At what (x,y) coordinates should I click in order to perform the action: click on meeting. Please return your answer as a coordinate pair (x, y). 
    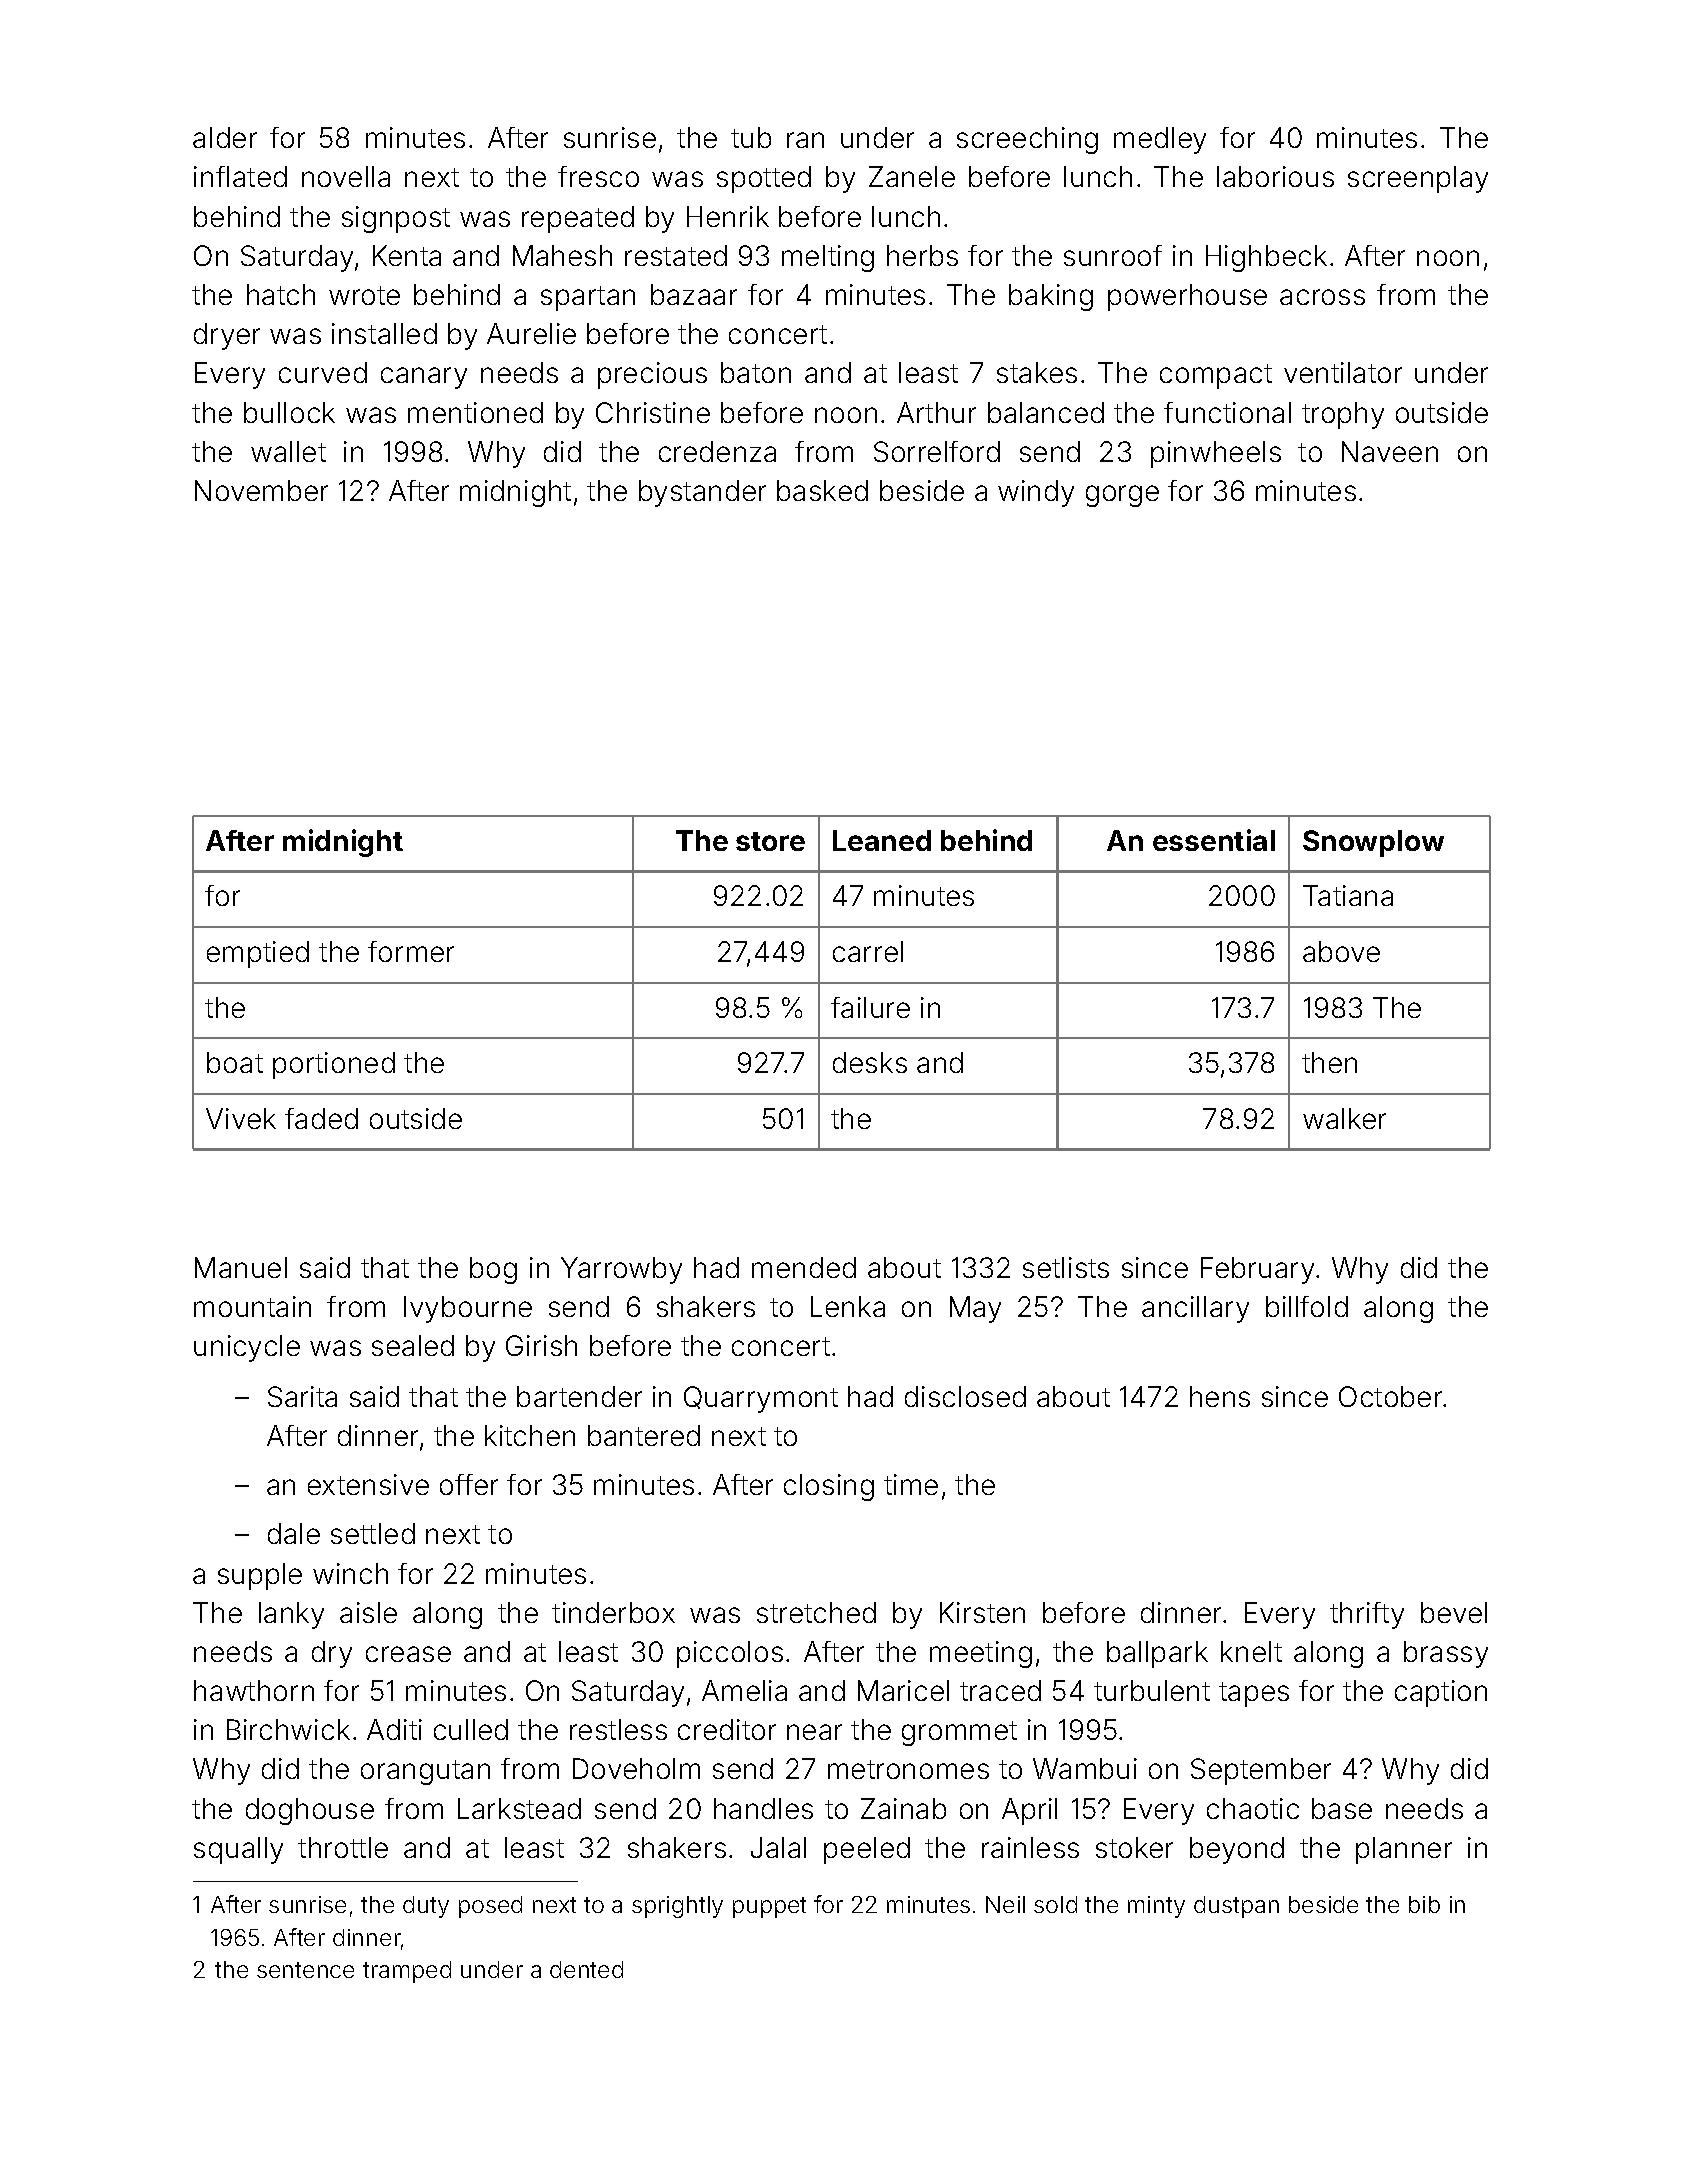
    Looking at the image, I should click on (981, 1654).
